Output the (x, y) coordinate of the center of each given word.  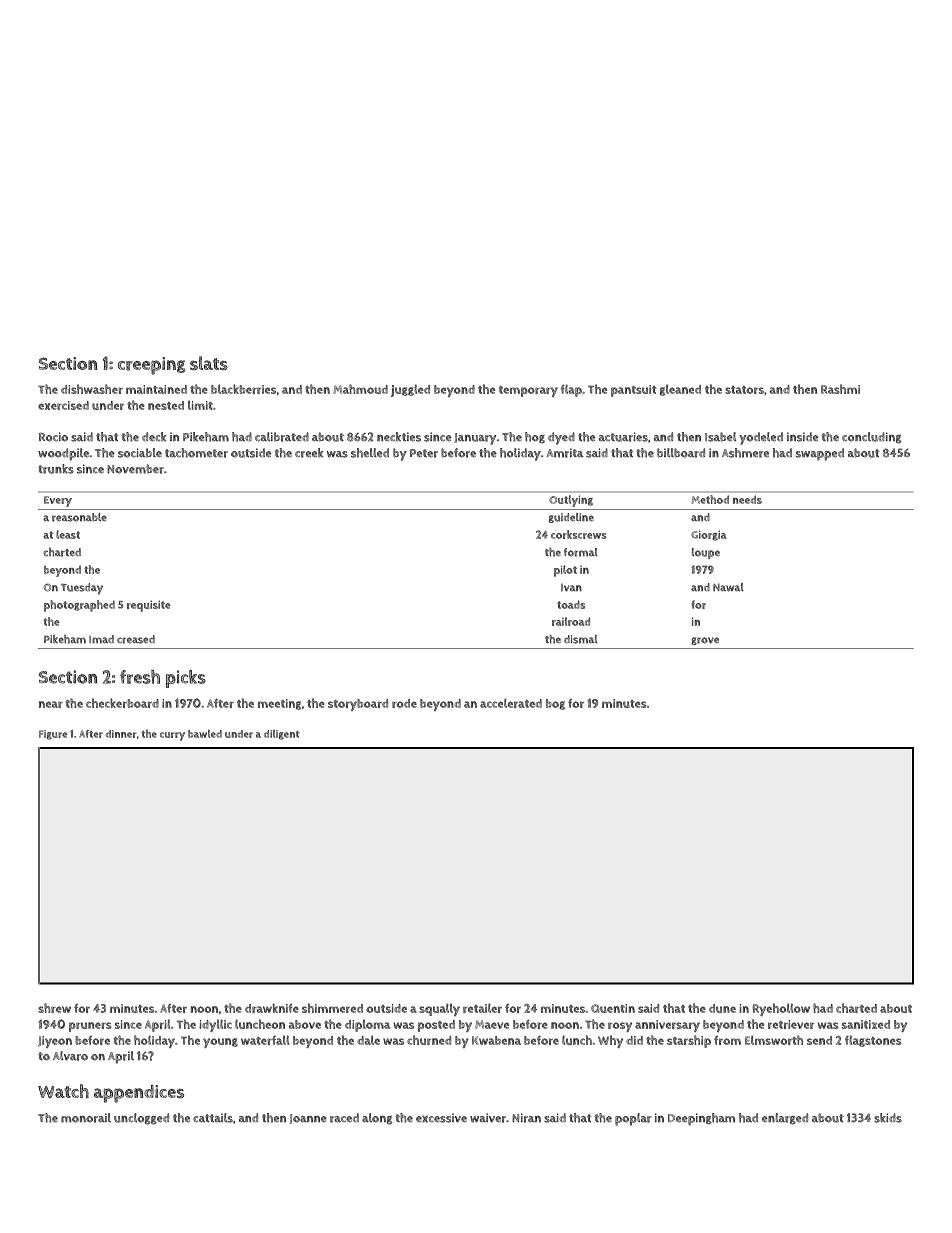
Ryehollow (781, 1009)
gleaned (680, 390)
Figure (53, 735)
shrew (54, 1008)
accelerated (511, 703)
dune (722, 1008)
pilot (565, 571)
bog (555, 704)
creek (309, 453)
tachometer (196, 453)
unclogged (141, 1119)
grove (705, 641)
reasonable (79, 517)
